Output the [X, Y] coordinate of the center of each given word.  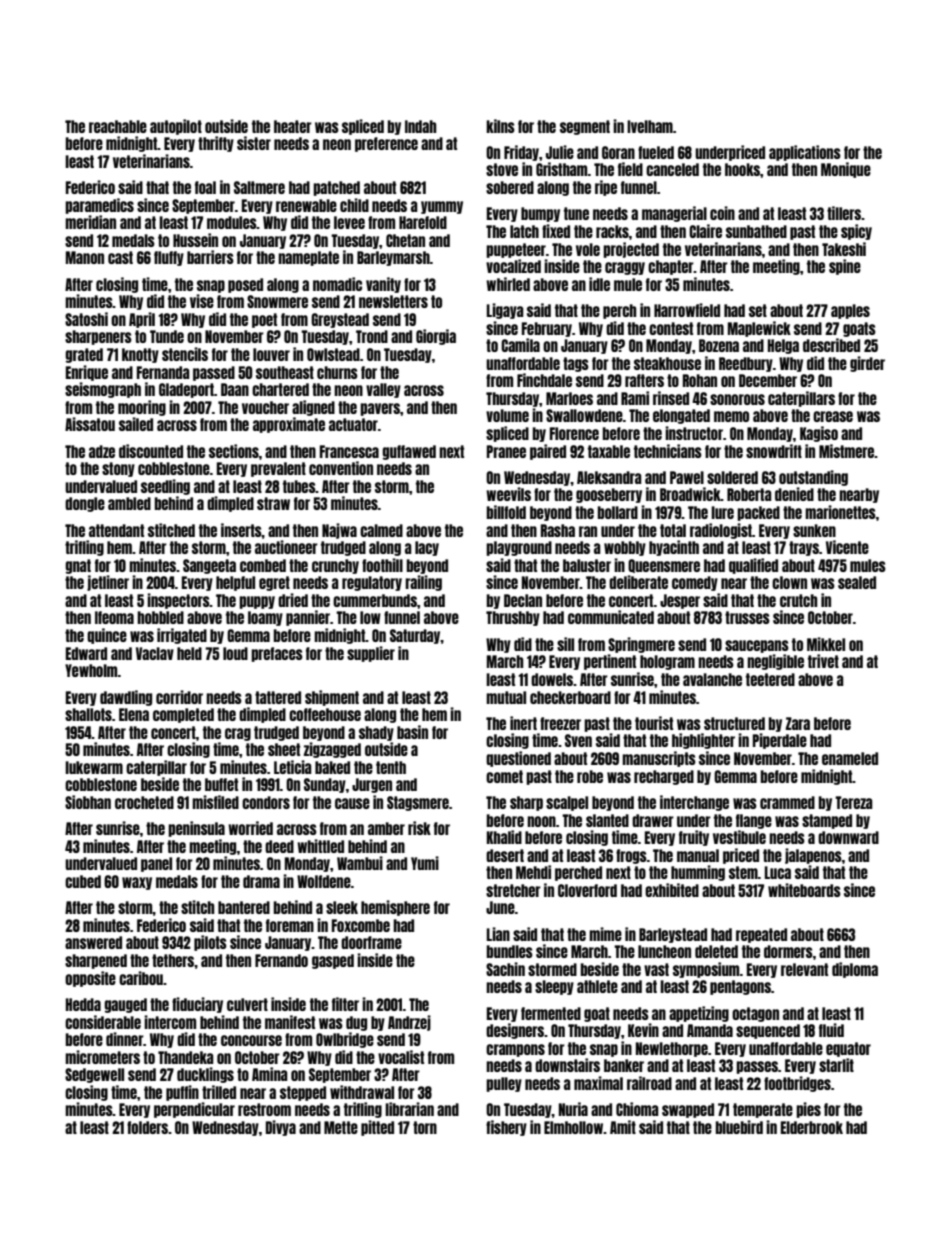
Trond [372, 336]
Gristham [562, 169]
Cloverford [587, 890]
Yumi [425, 863]
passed [214, 373]
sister [254, 143]
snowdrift [774, 451]
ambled [129, 503]
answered [93, 942]
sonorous [737, 399]
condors [266, 802]
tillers [844, 213]
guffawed [409, 452]
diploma [855, 970]
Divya [281, 1128]
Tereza [854, 802]
